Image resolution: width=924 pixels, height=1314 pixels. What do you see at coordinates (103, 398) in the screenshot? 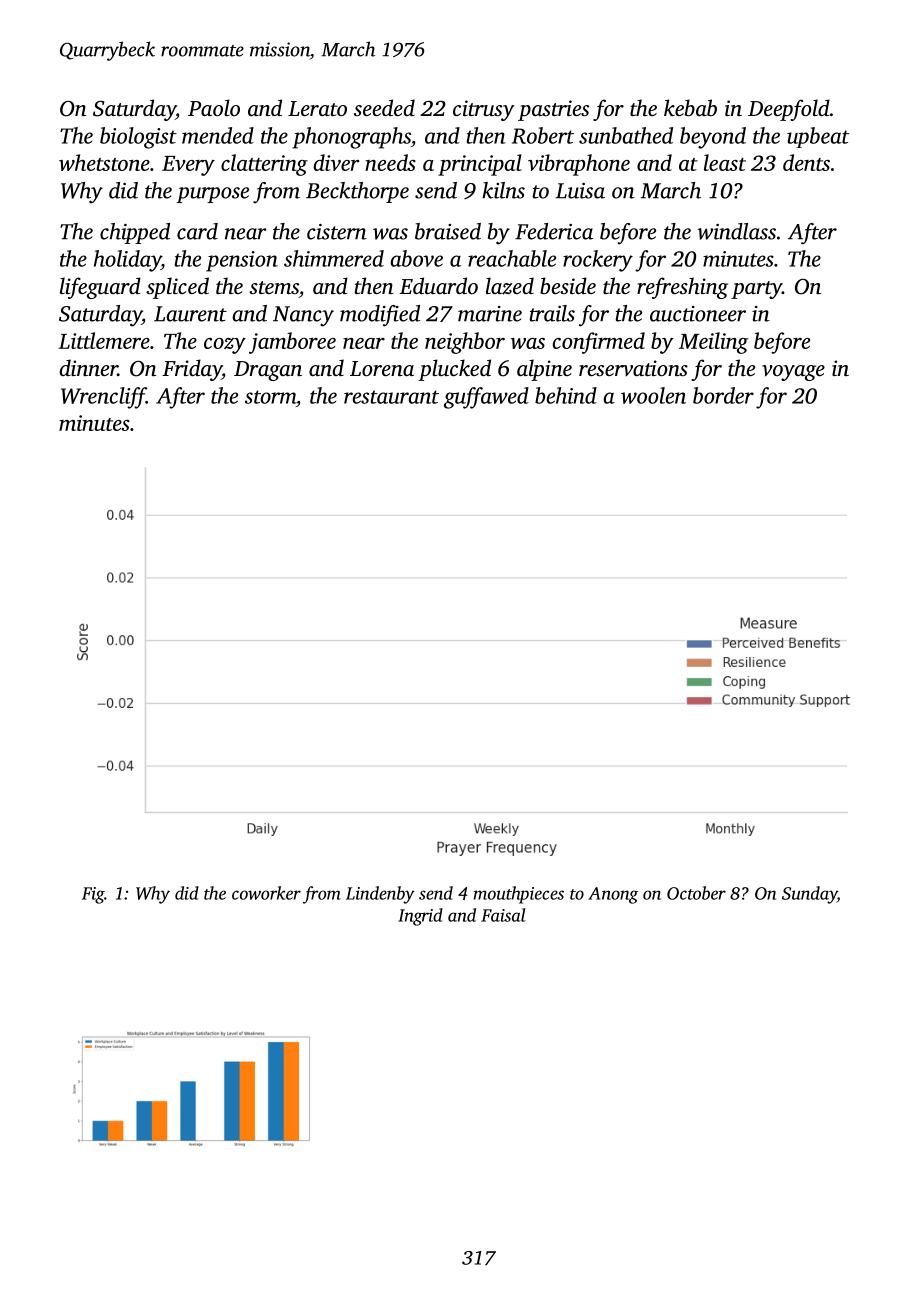
I see `Wrencliff` at bounding box center [103, 398].
